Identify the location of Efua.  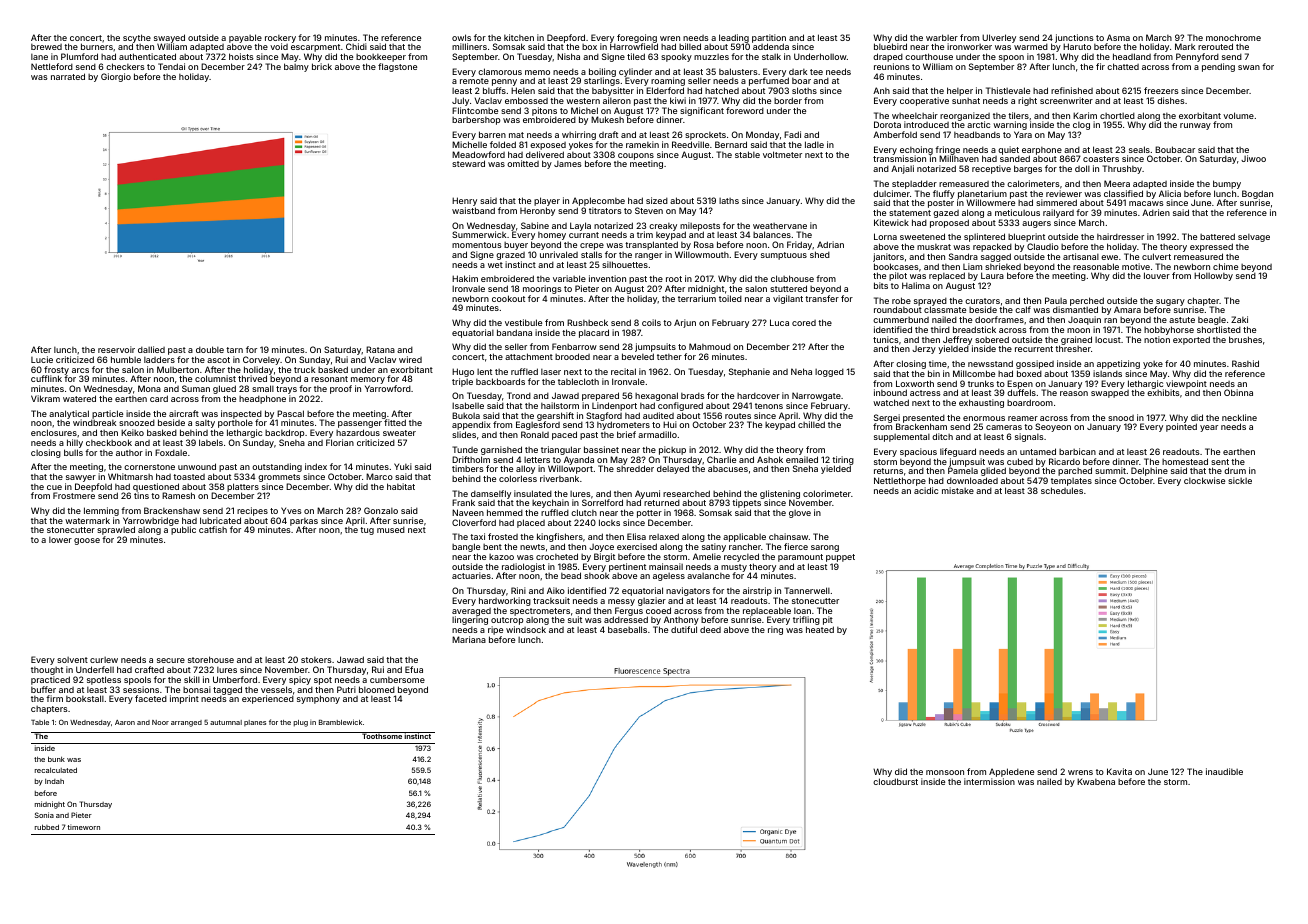
(414, 669).
